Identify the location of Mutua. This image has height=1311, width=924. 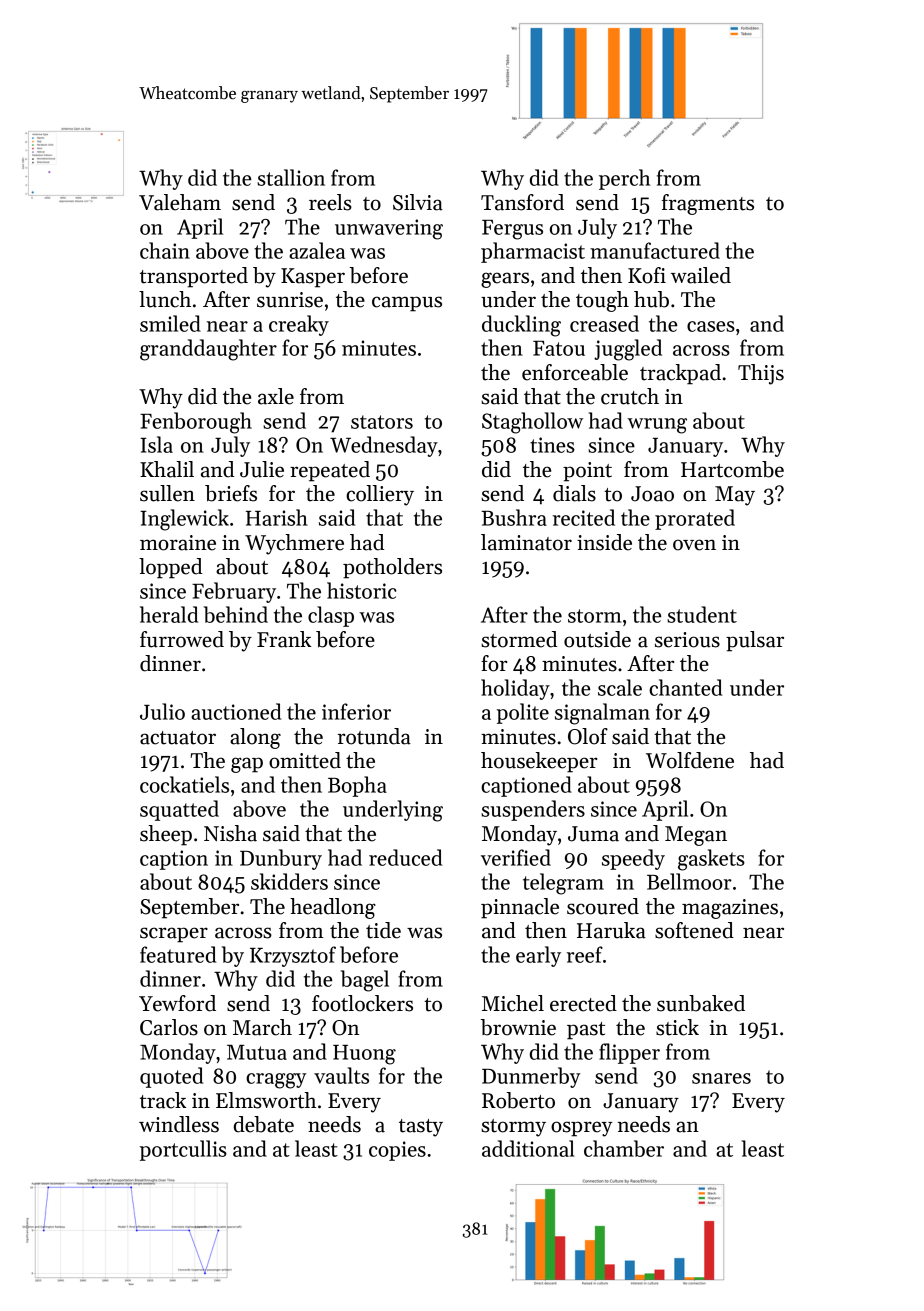
(257, 1052).
